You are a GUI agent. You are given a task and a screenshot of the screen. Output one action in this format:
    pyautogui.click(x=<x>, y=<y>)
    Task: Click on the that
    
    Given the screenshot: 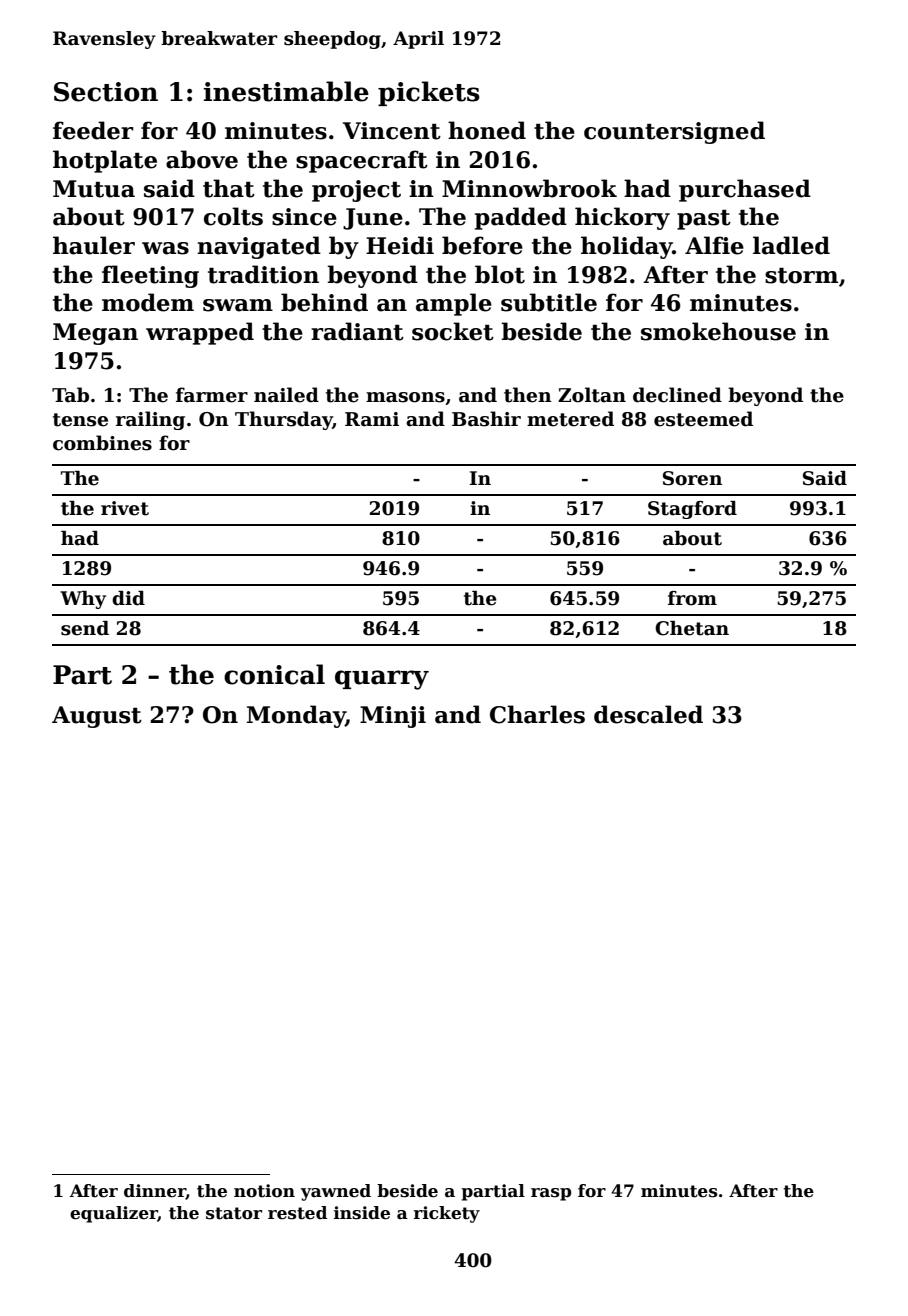 What is the action you would take?
    pyautogui.click(x=229, y=188)
